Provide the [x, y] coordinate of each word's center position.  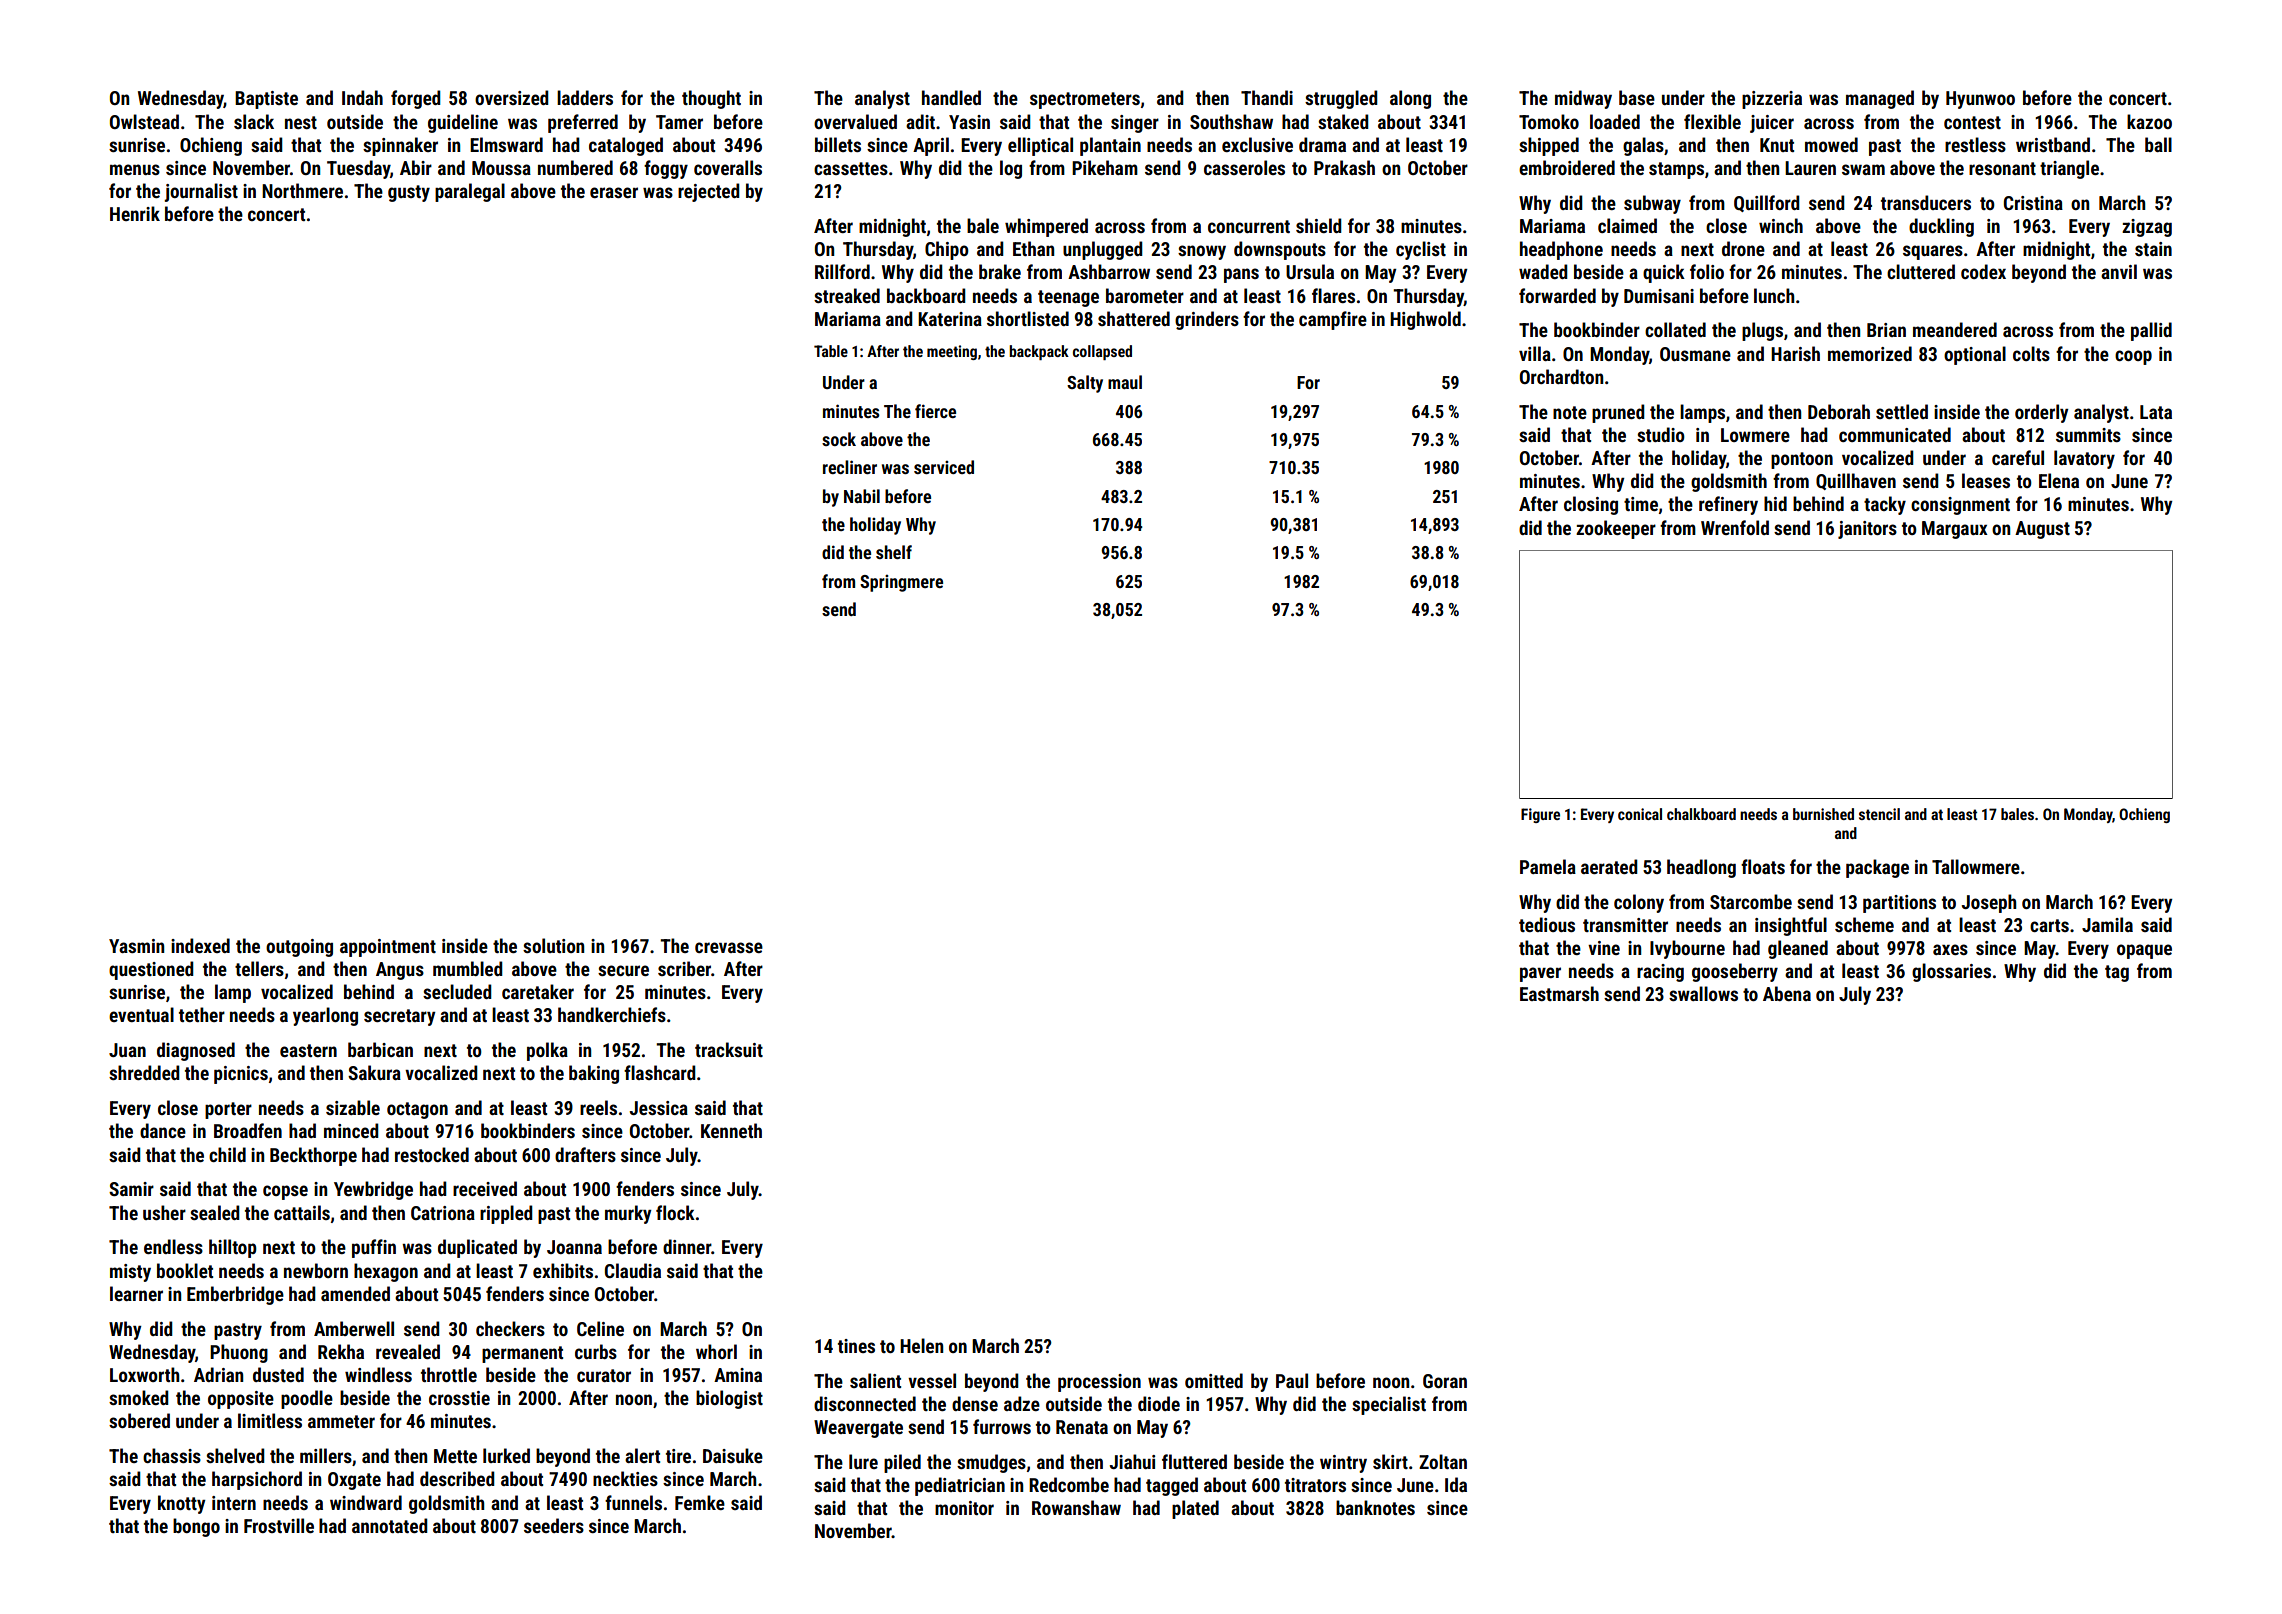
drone [1743, 248]
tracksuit [729, 1049]
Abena [1787, 993]
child [227, 1154]
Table [831, 351]
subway [1652, 204]
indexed [200, 945]
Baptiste [266, 100]
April [931, 146]
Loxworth [144, 1374]
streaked [847, 295]
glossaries [1951, 972]
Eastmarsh [1559, 993]
